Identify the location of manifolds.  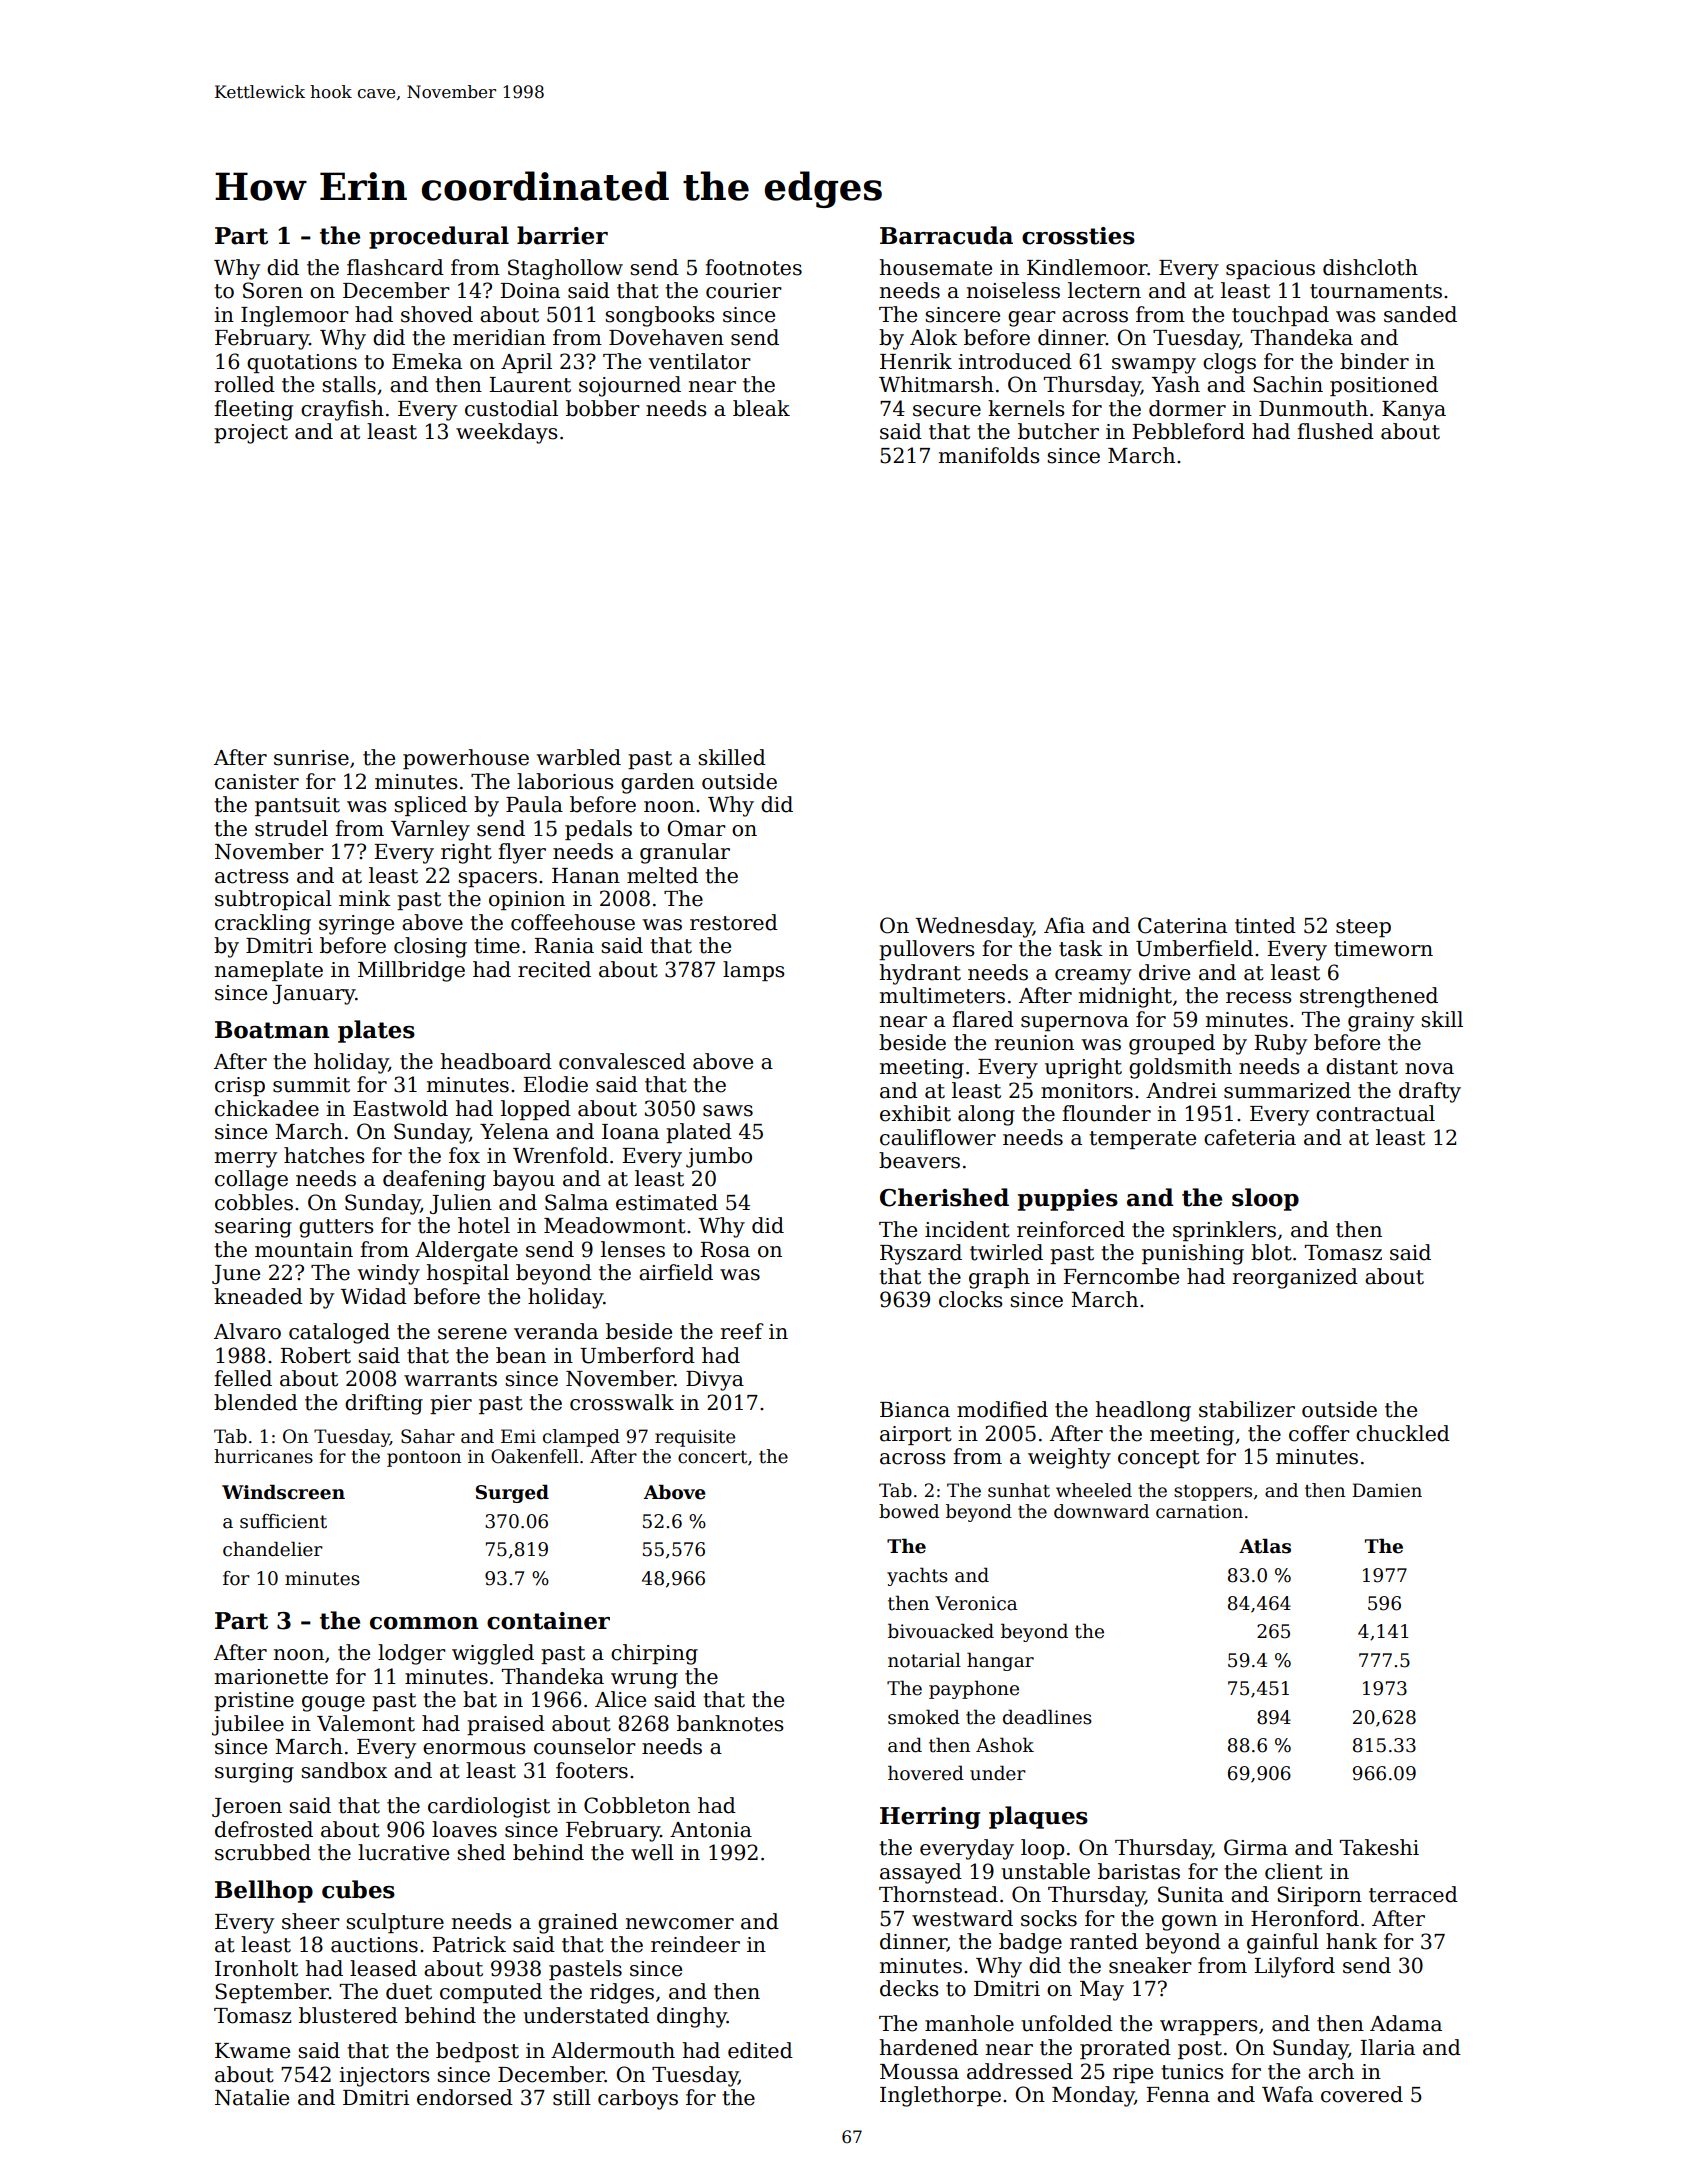
(989, 455).
